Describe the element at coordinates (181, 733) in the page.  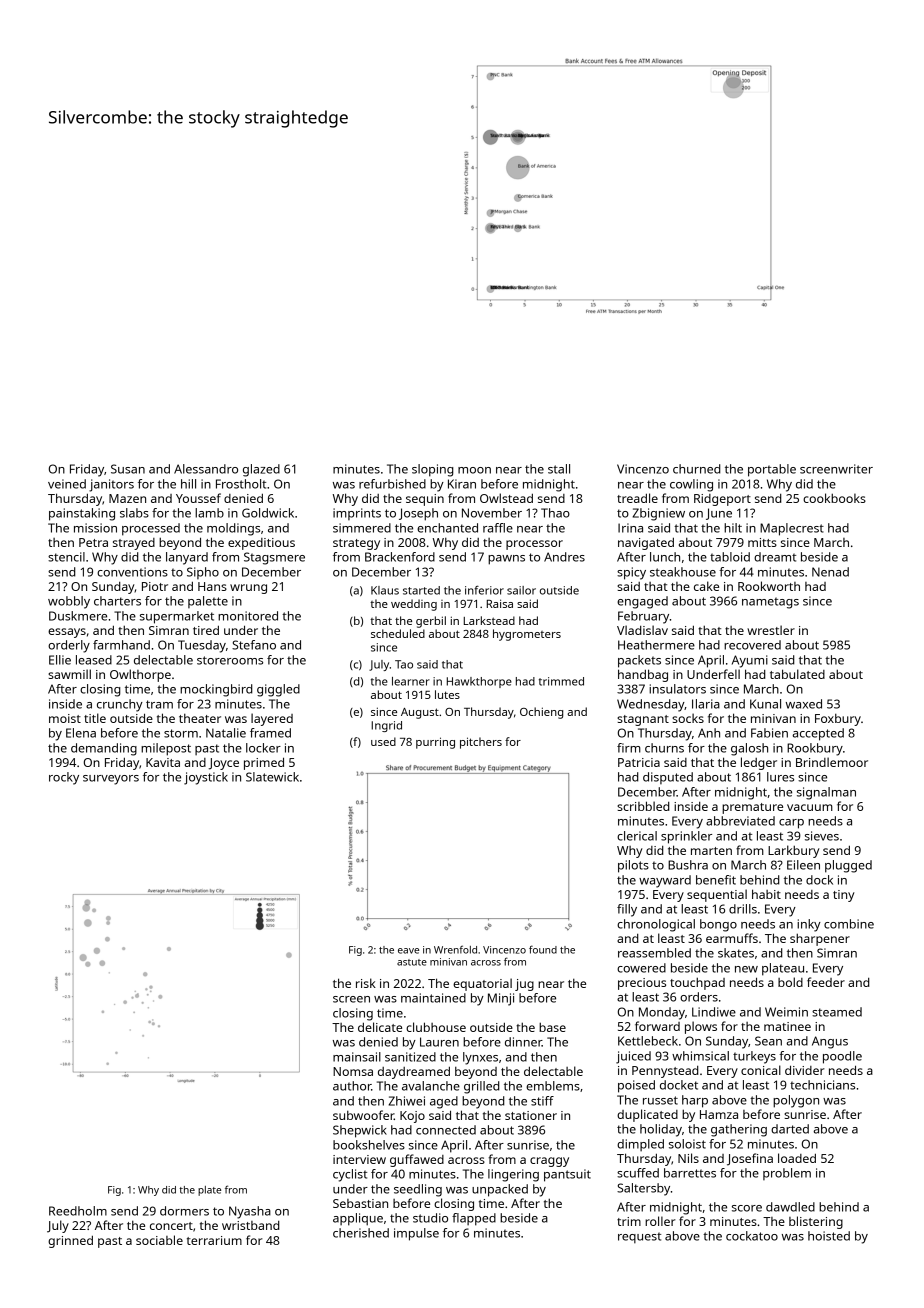
I see `storm` at that location.
